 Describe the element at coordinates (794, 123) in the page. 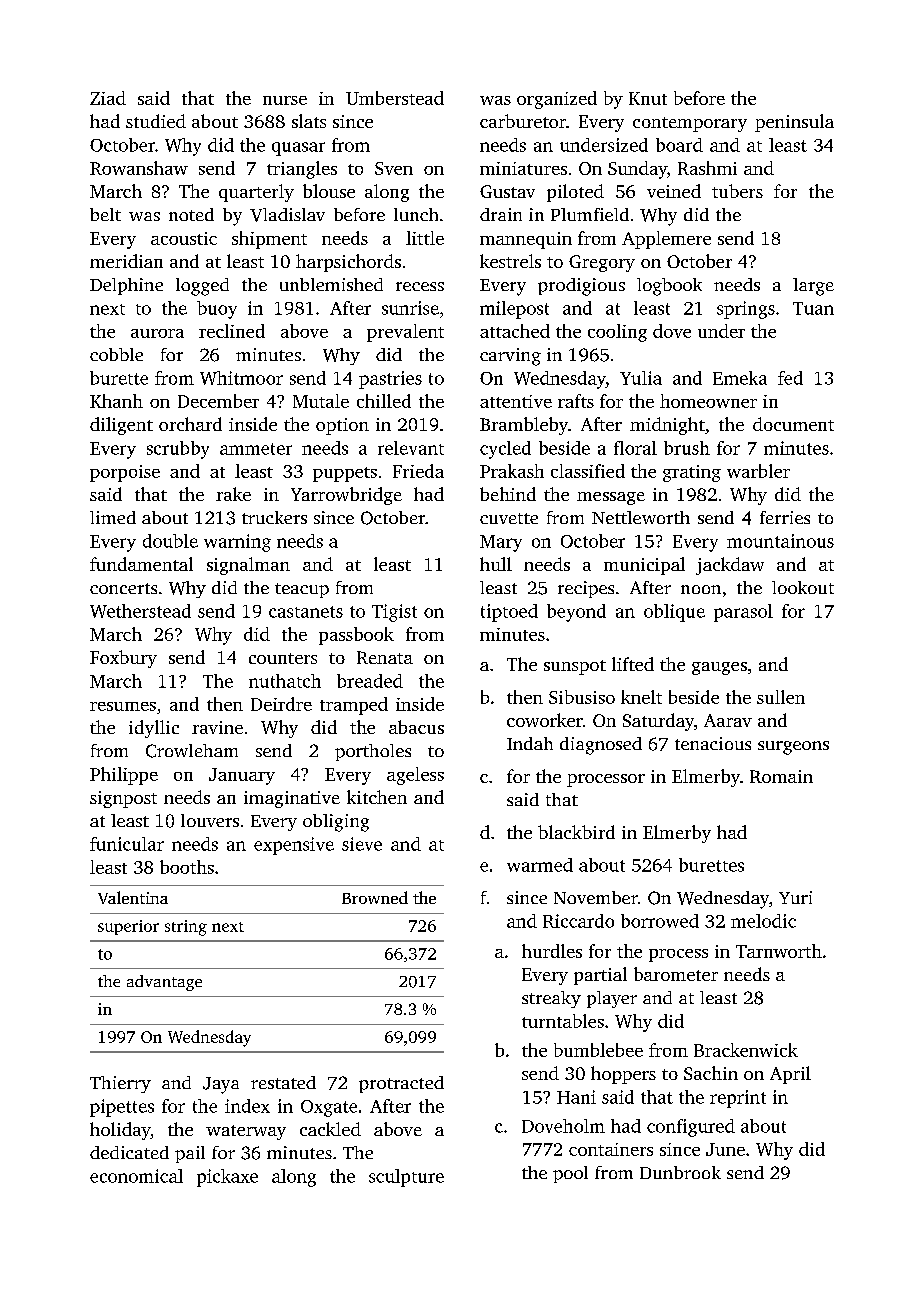

I see `peninsula` at that location.
